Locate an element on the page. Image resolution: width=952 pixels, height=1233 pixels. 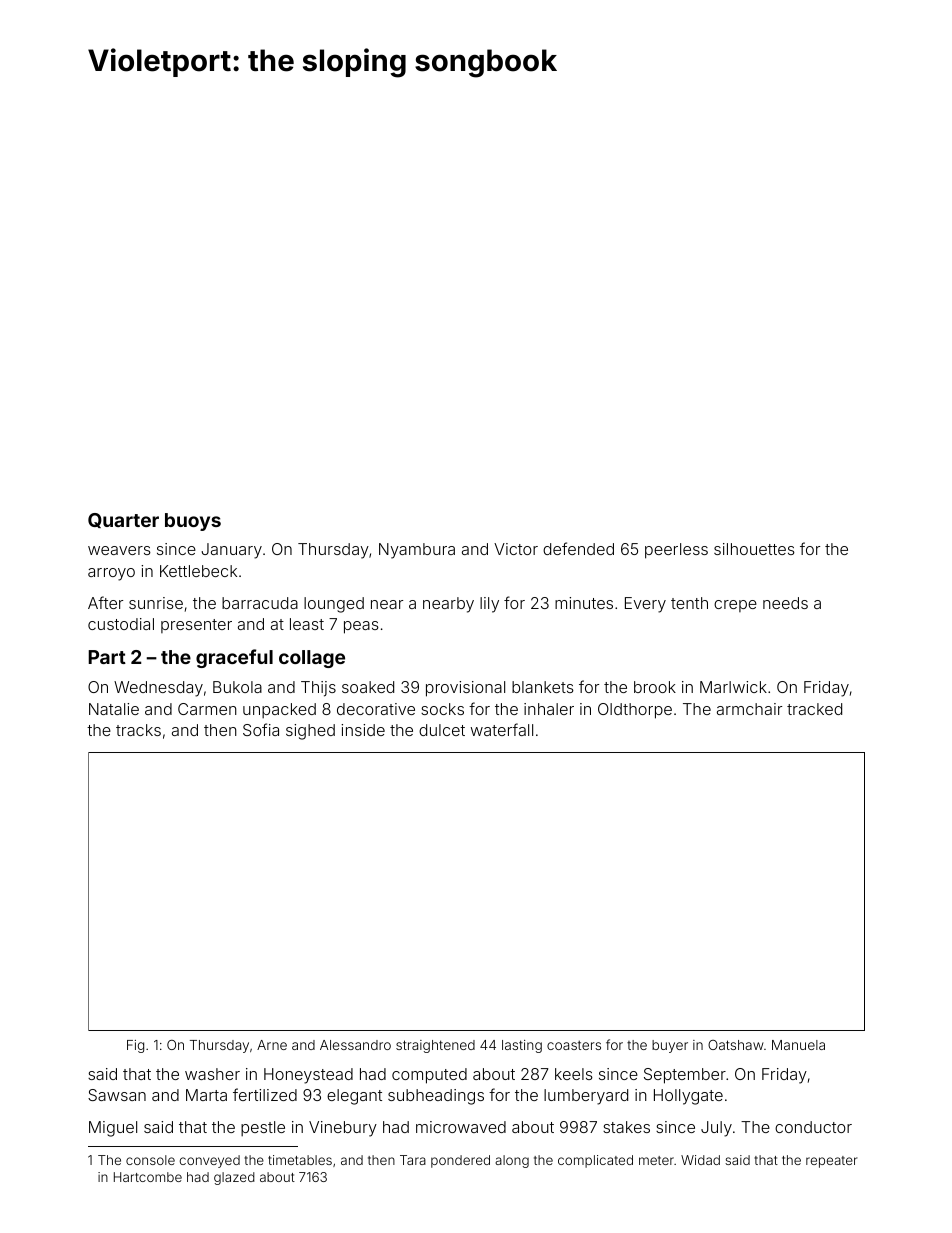
lumberyard is located at coordinates (586, 1097).
